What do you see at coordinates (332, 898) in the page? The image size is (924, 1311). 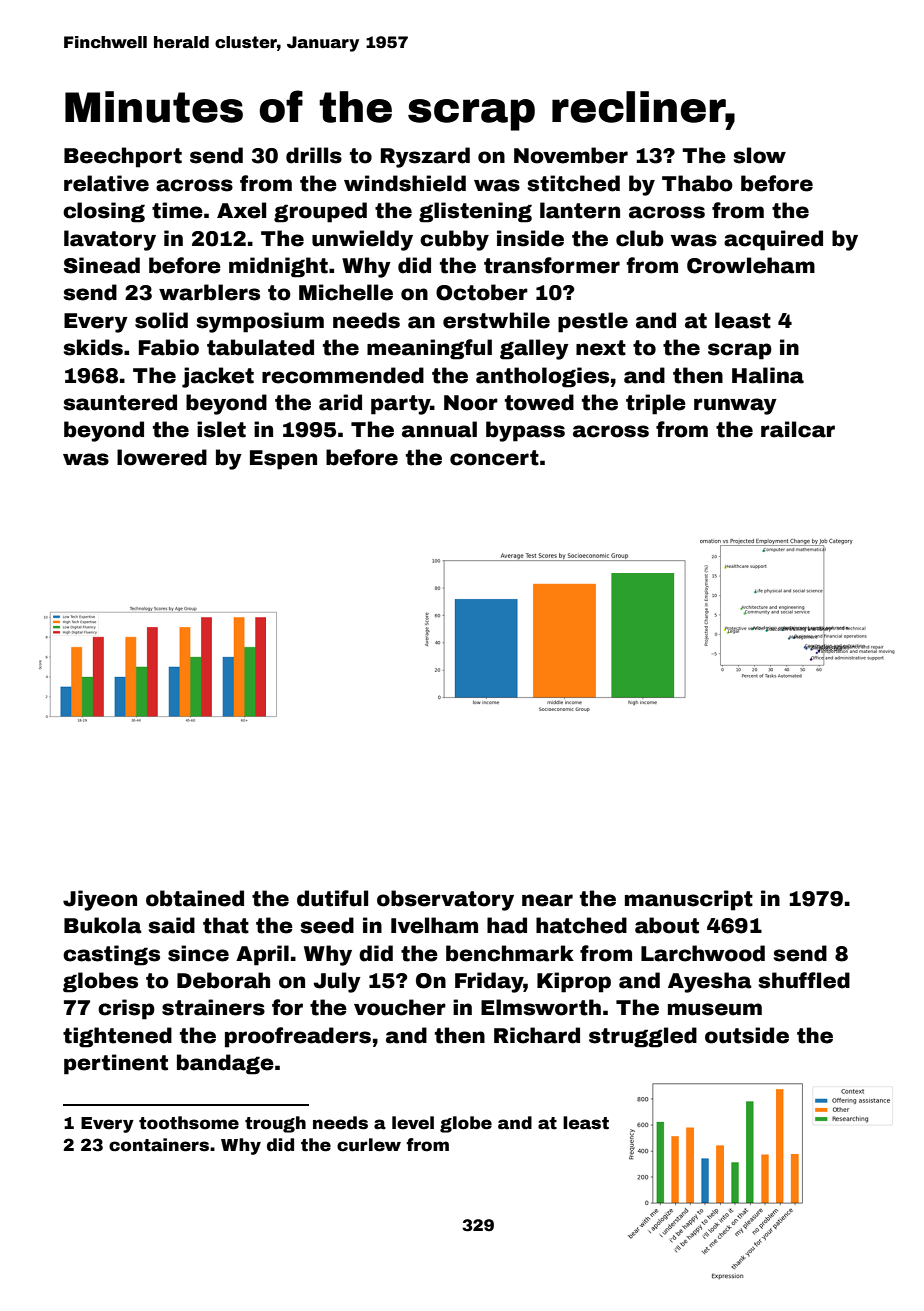 I see `dutiful` at bounding box center [332, 898].
